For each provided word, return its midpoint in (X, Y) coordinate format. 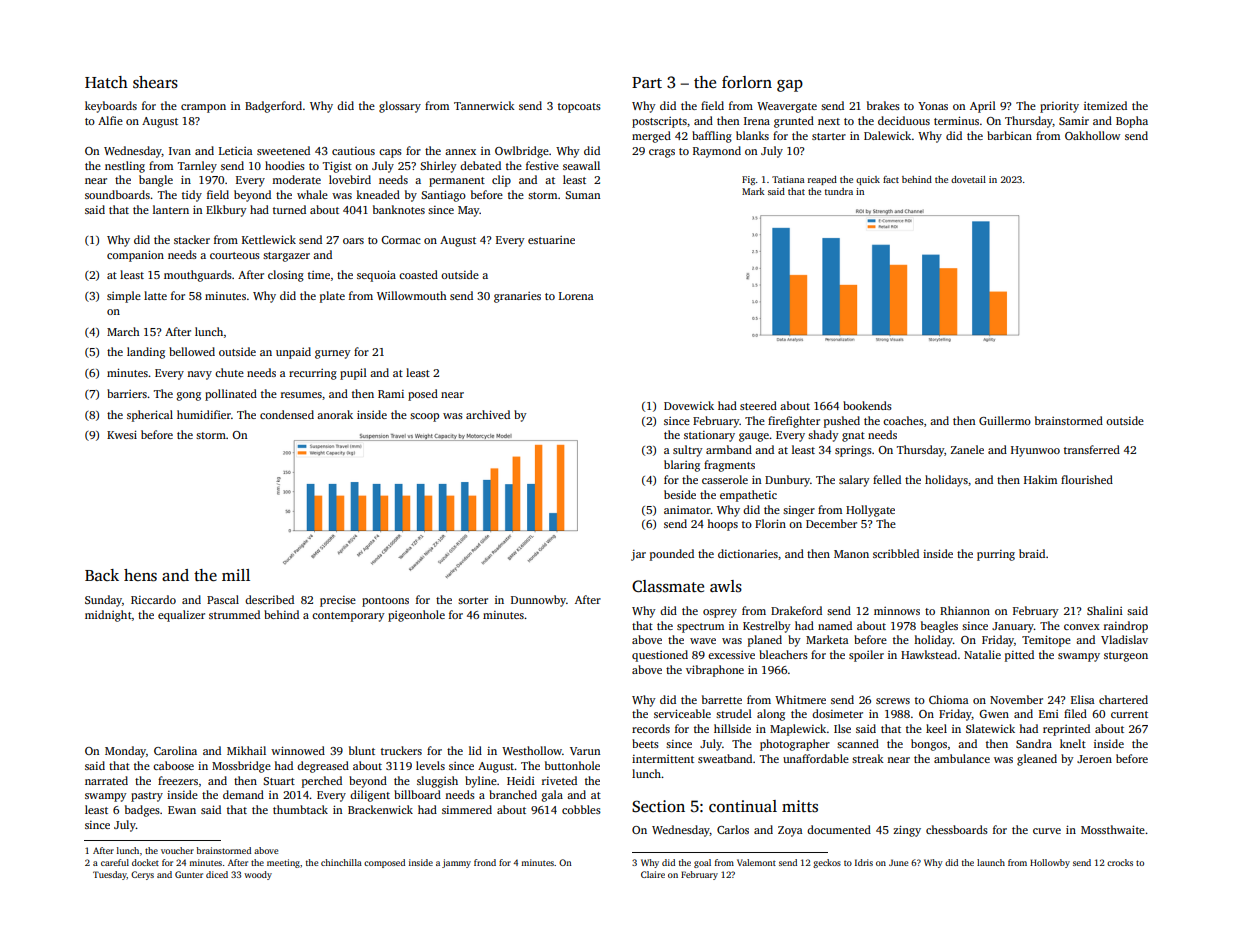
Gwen (994, 714)
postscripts (659, 122)
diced (217, 874)
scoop (424, 417)
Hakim (1040, 479)
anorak (335, 414)
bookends (867, 405)
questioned (660, 656)
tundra (839, 191)
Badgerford (273, 107)
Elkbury (226, 211)
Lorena (576, 296)
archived (488, 414)
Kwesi (122, 434)
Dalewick (887, 135)
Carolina (175, 750)
